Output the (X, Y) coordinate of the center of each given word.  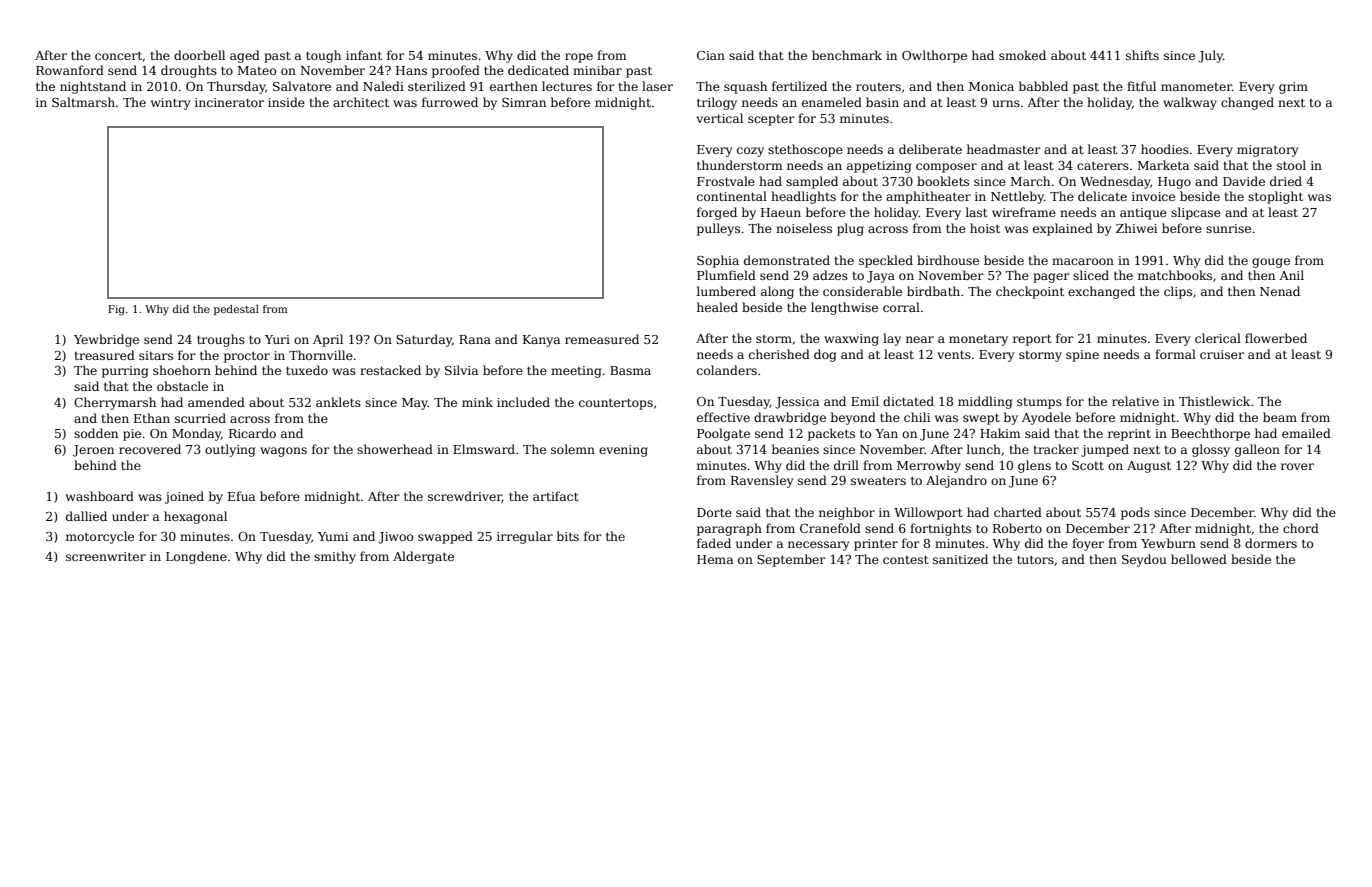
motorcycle (100, 537)
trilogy (717, 103)
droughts (189, 71)
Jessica (797, 403)
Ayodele (1046, 418)
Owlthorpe (934, 56)
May (415, 404)
